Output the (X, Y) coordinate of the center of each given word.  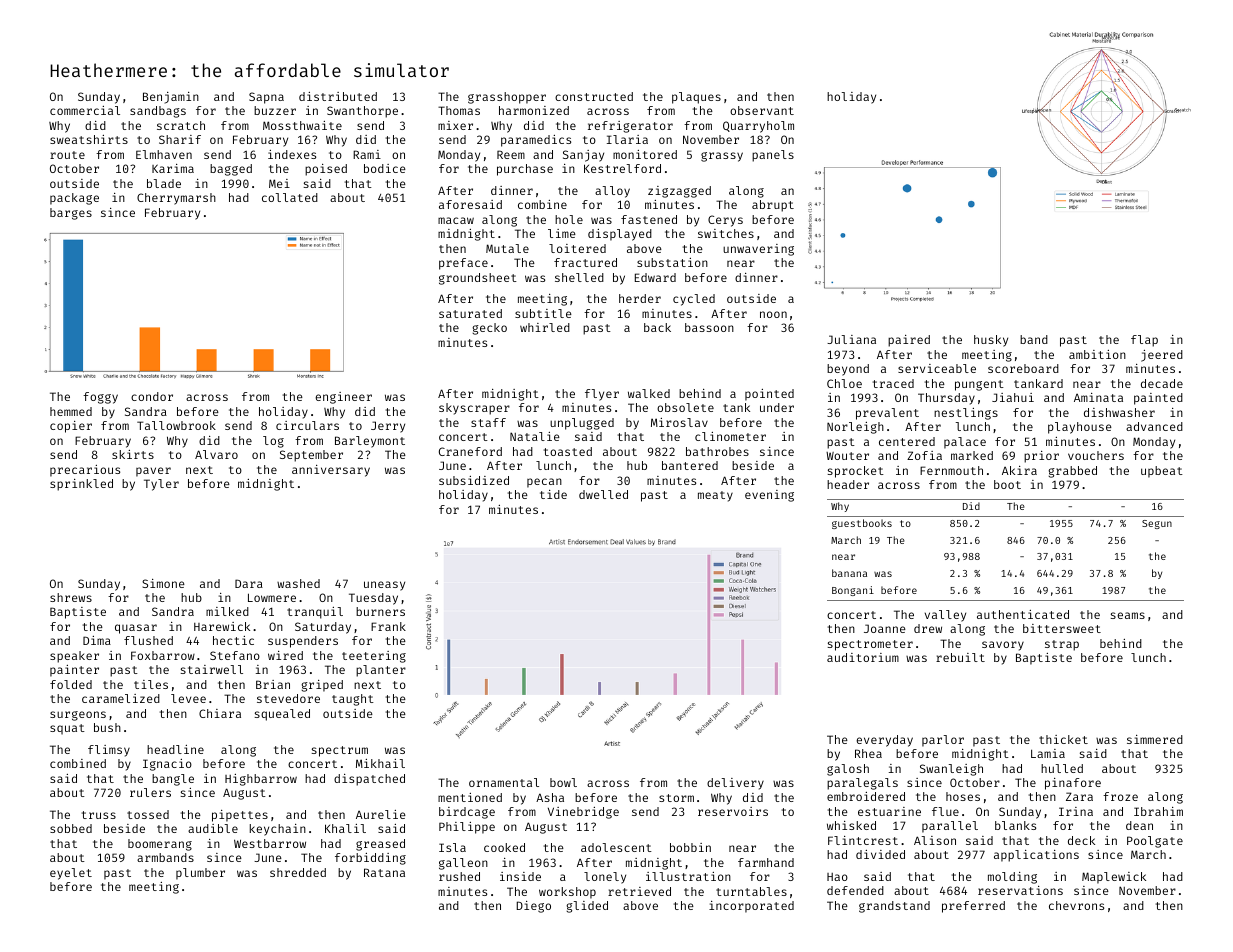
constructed (594, 96)
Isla (452, 847)
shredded (298, 872)
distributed (338, 96)
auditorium (863, 657)
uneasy (384, 586)
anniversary (331, 471)
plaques (696, 98)
